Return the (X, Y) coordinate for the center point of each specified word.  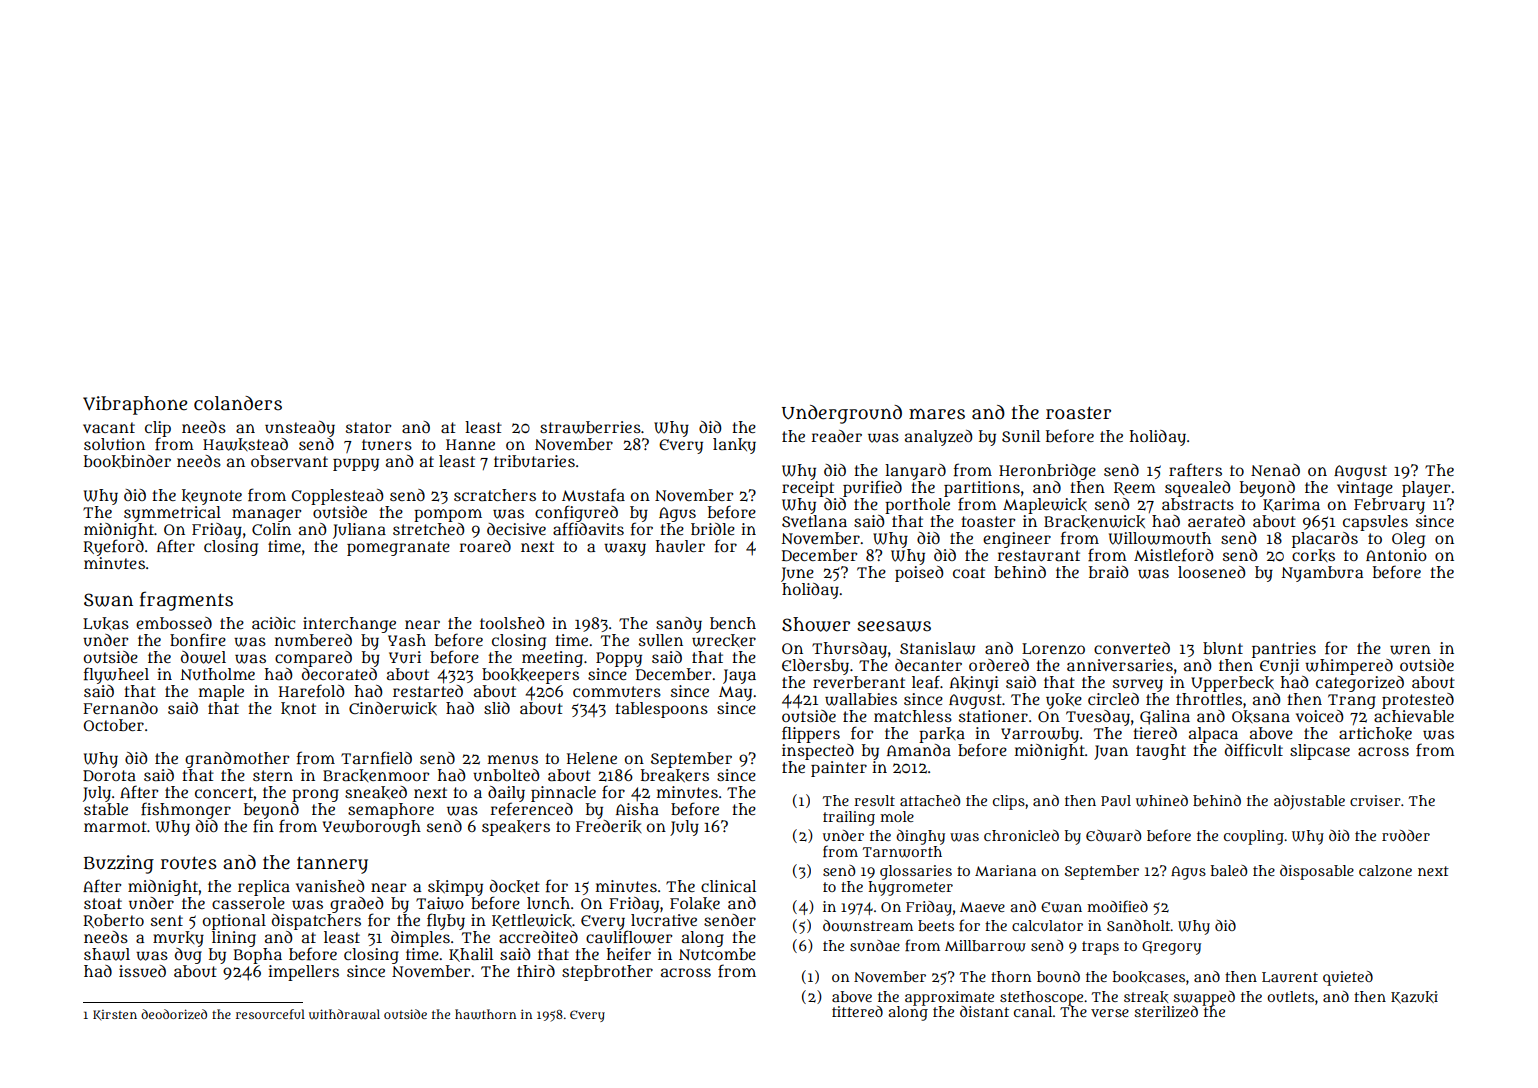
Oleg (1408, 540)
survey (1138, 685)
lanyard (915, 472)
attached (930, 800)
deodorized (174, 1014)
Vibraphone (135, 405)
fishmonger (186, 810)
